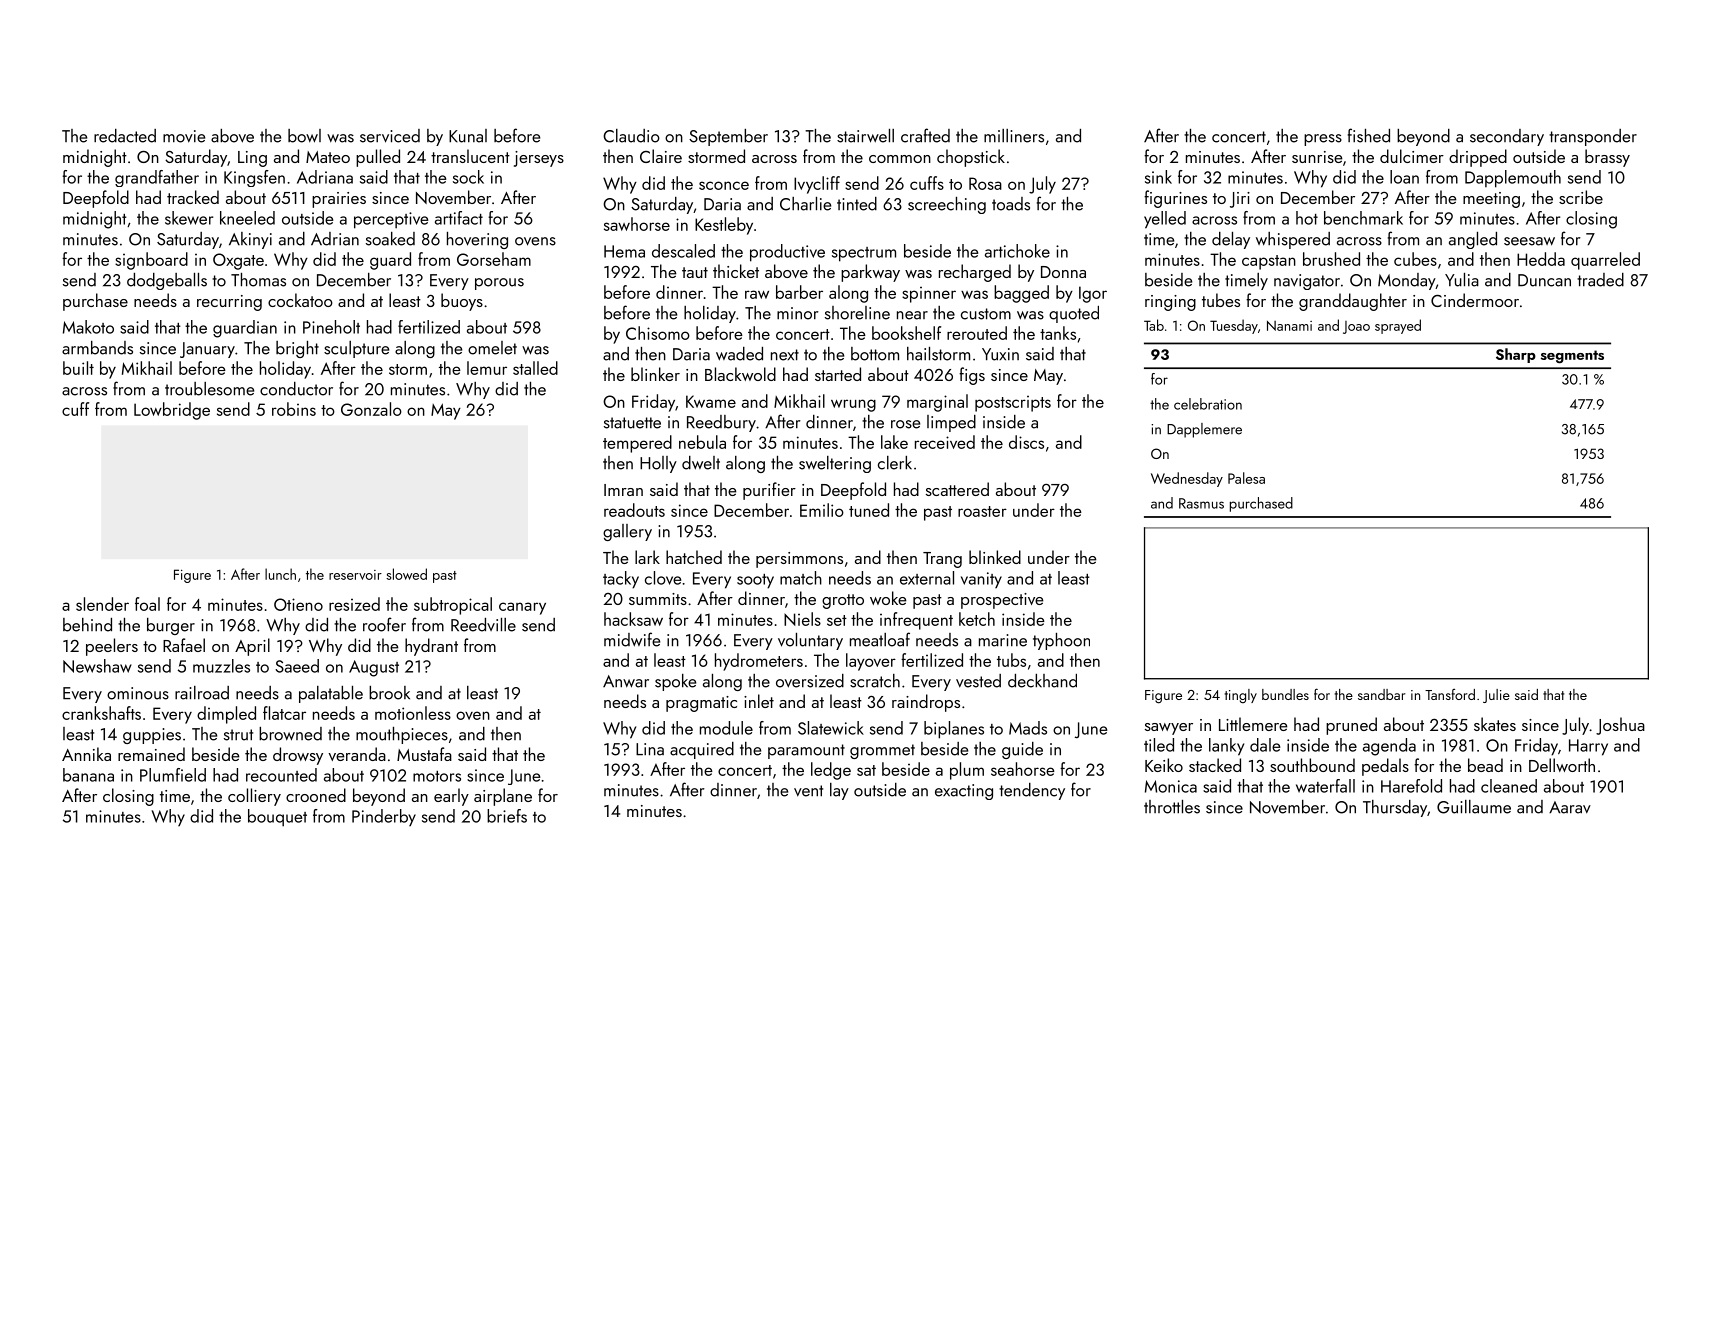  What do you see at coordinates (1317, 157) in the document?
I see `sunrise` at bounding box center [1317, 157].
